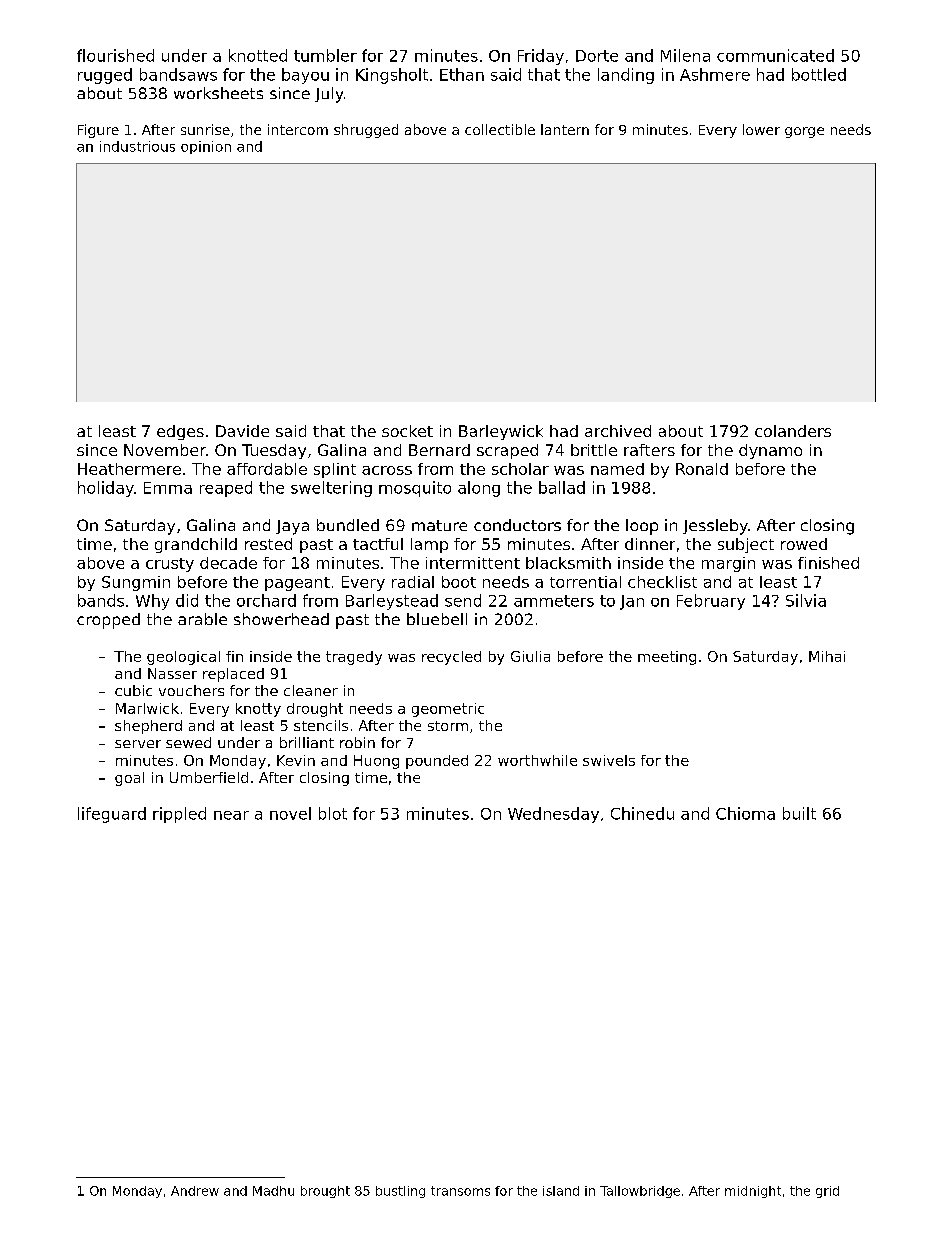 The image size is (952, 1233). Describe the element at coordinates (376, 762) in the image. I see `Huong` at that location.
